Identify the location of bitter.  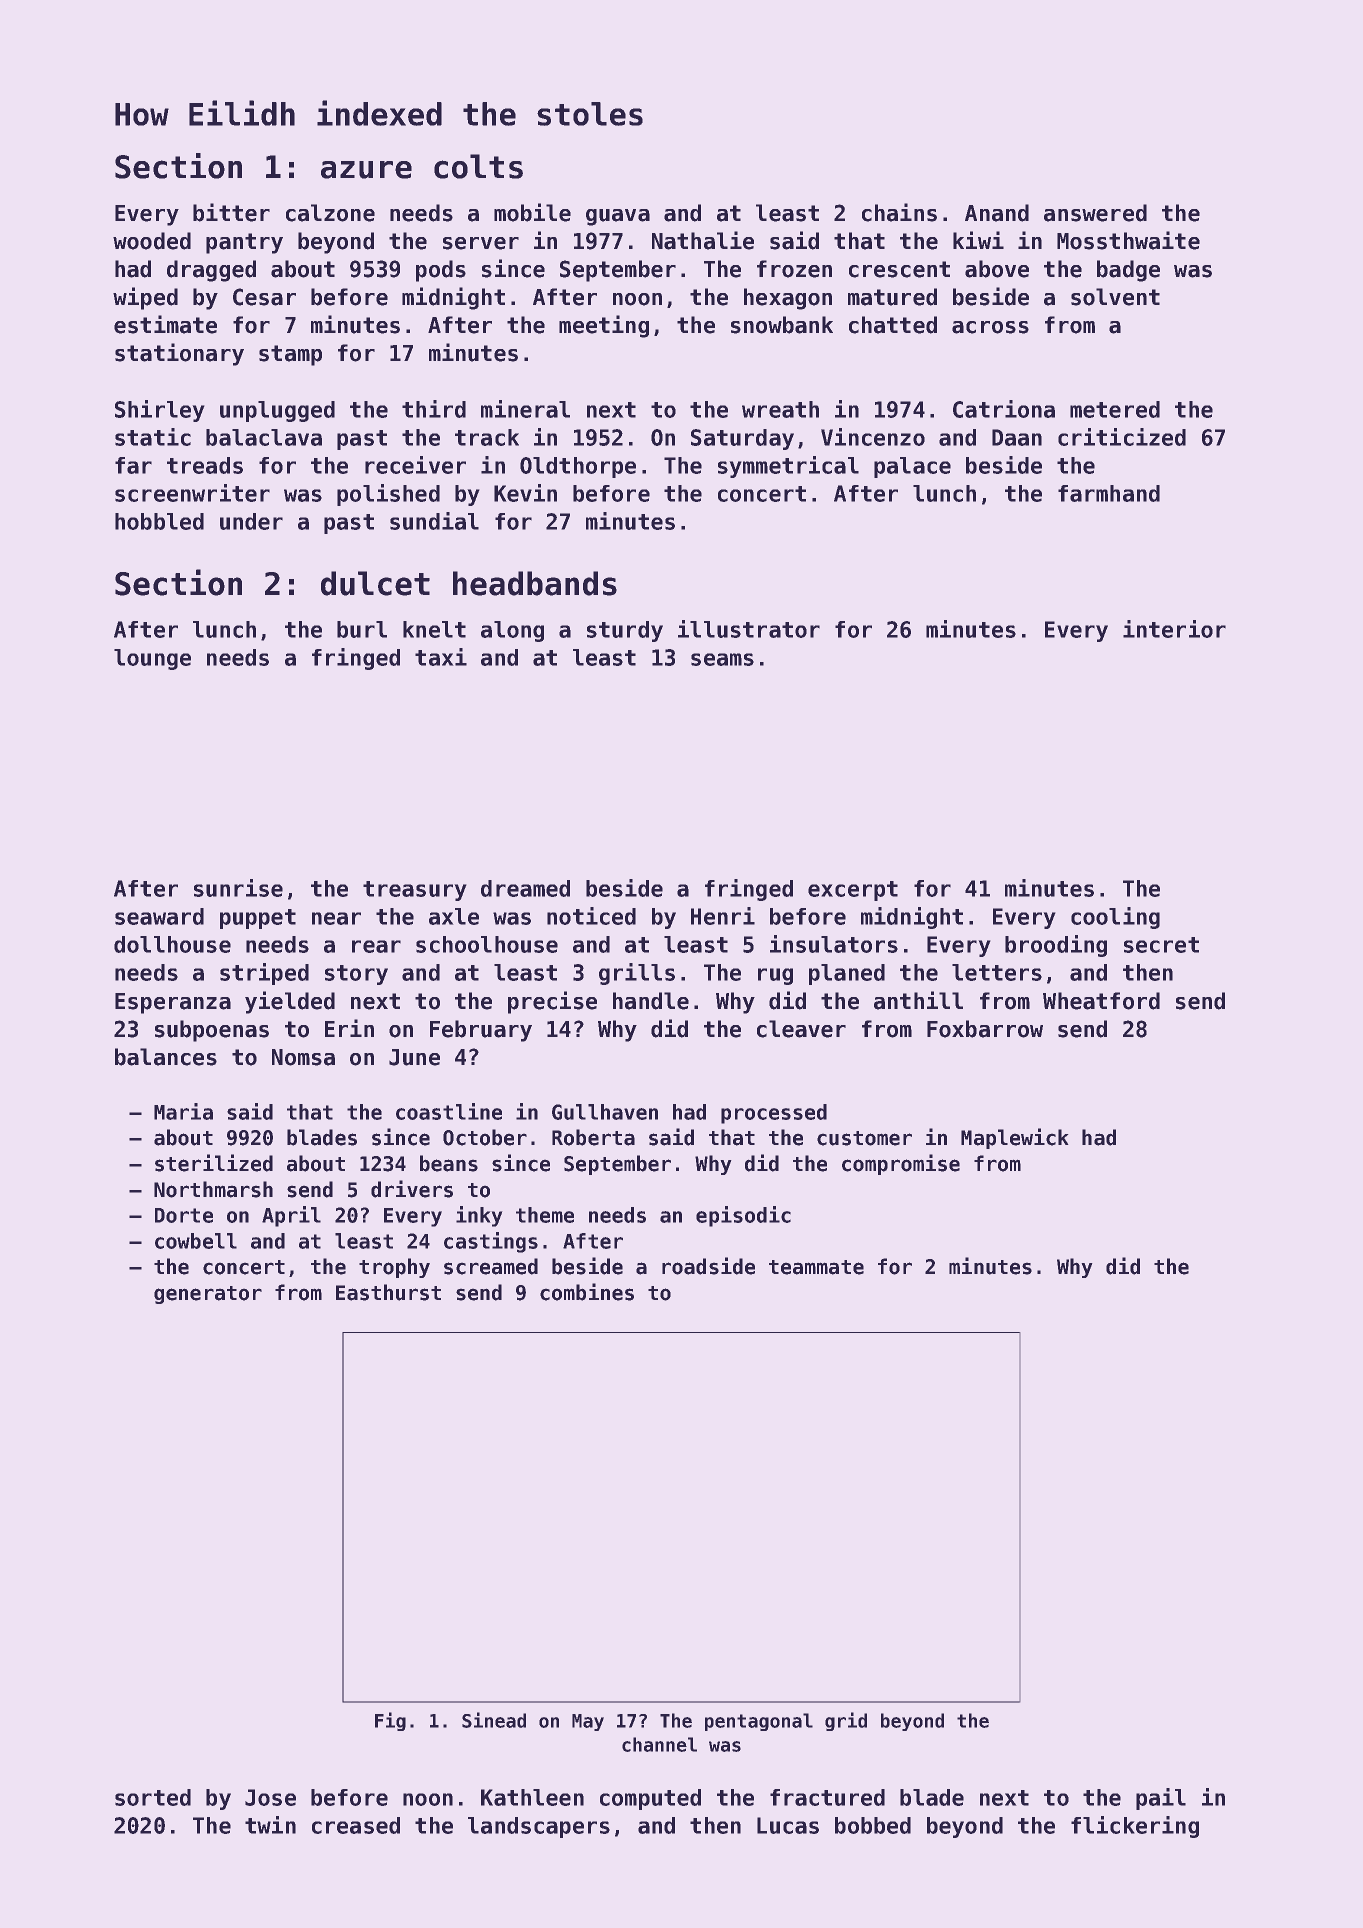
(231, 212).
